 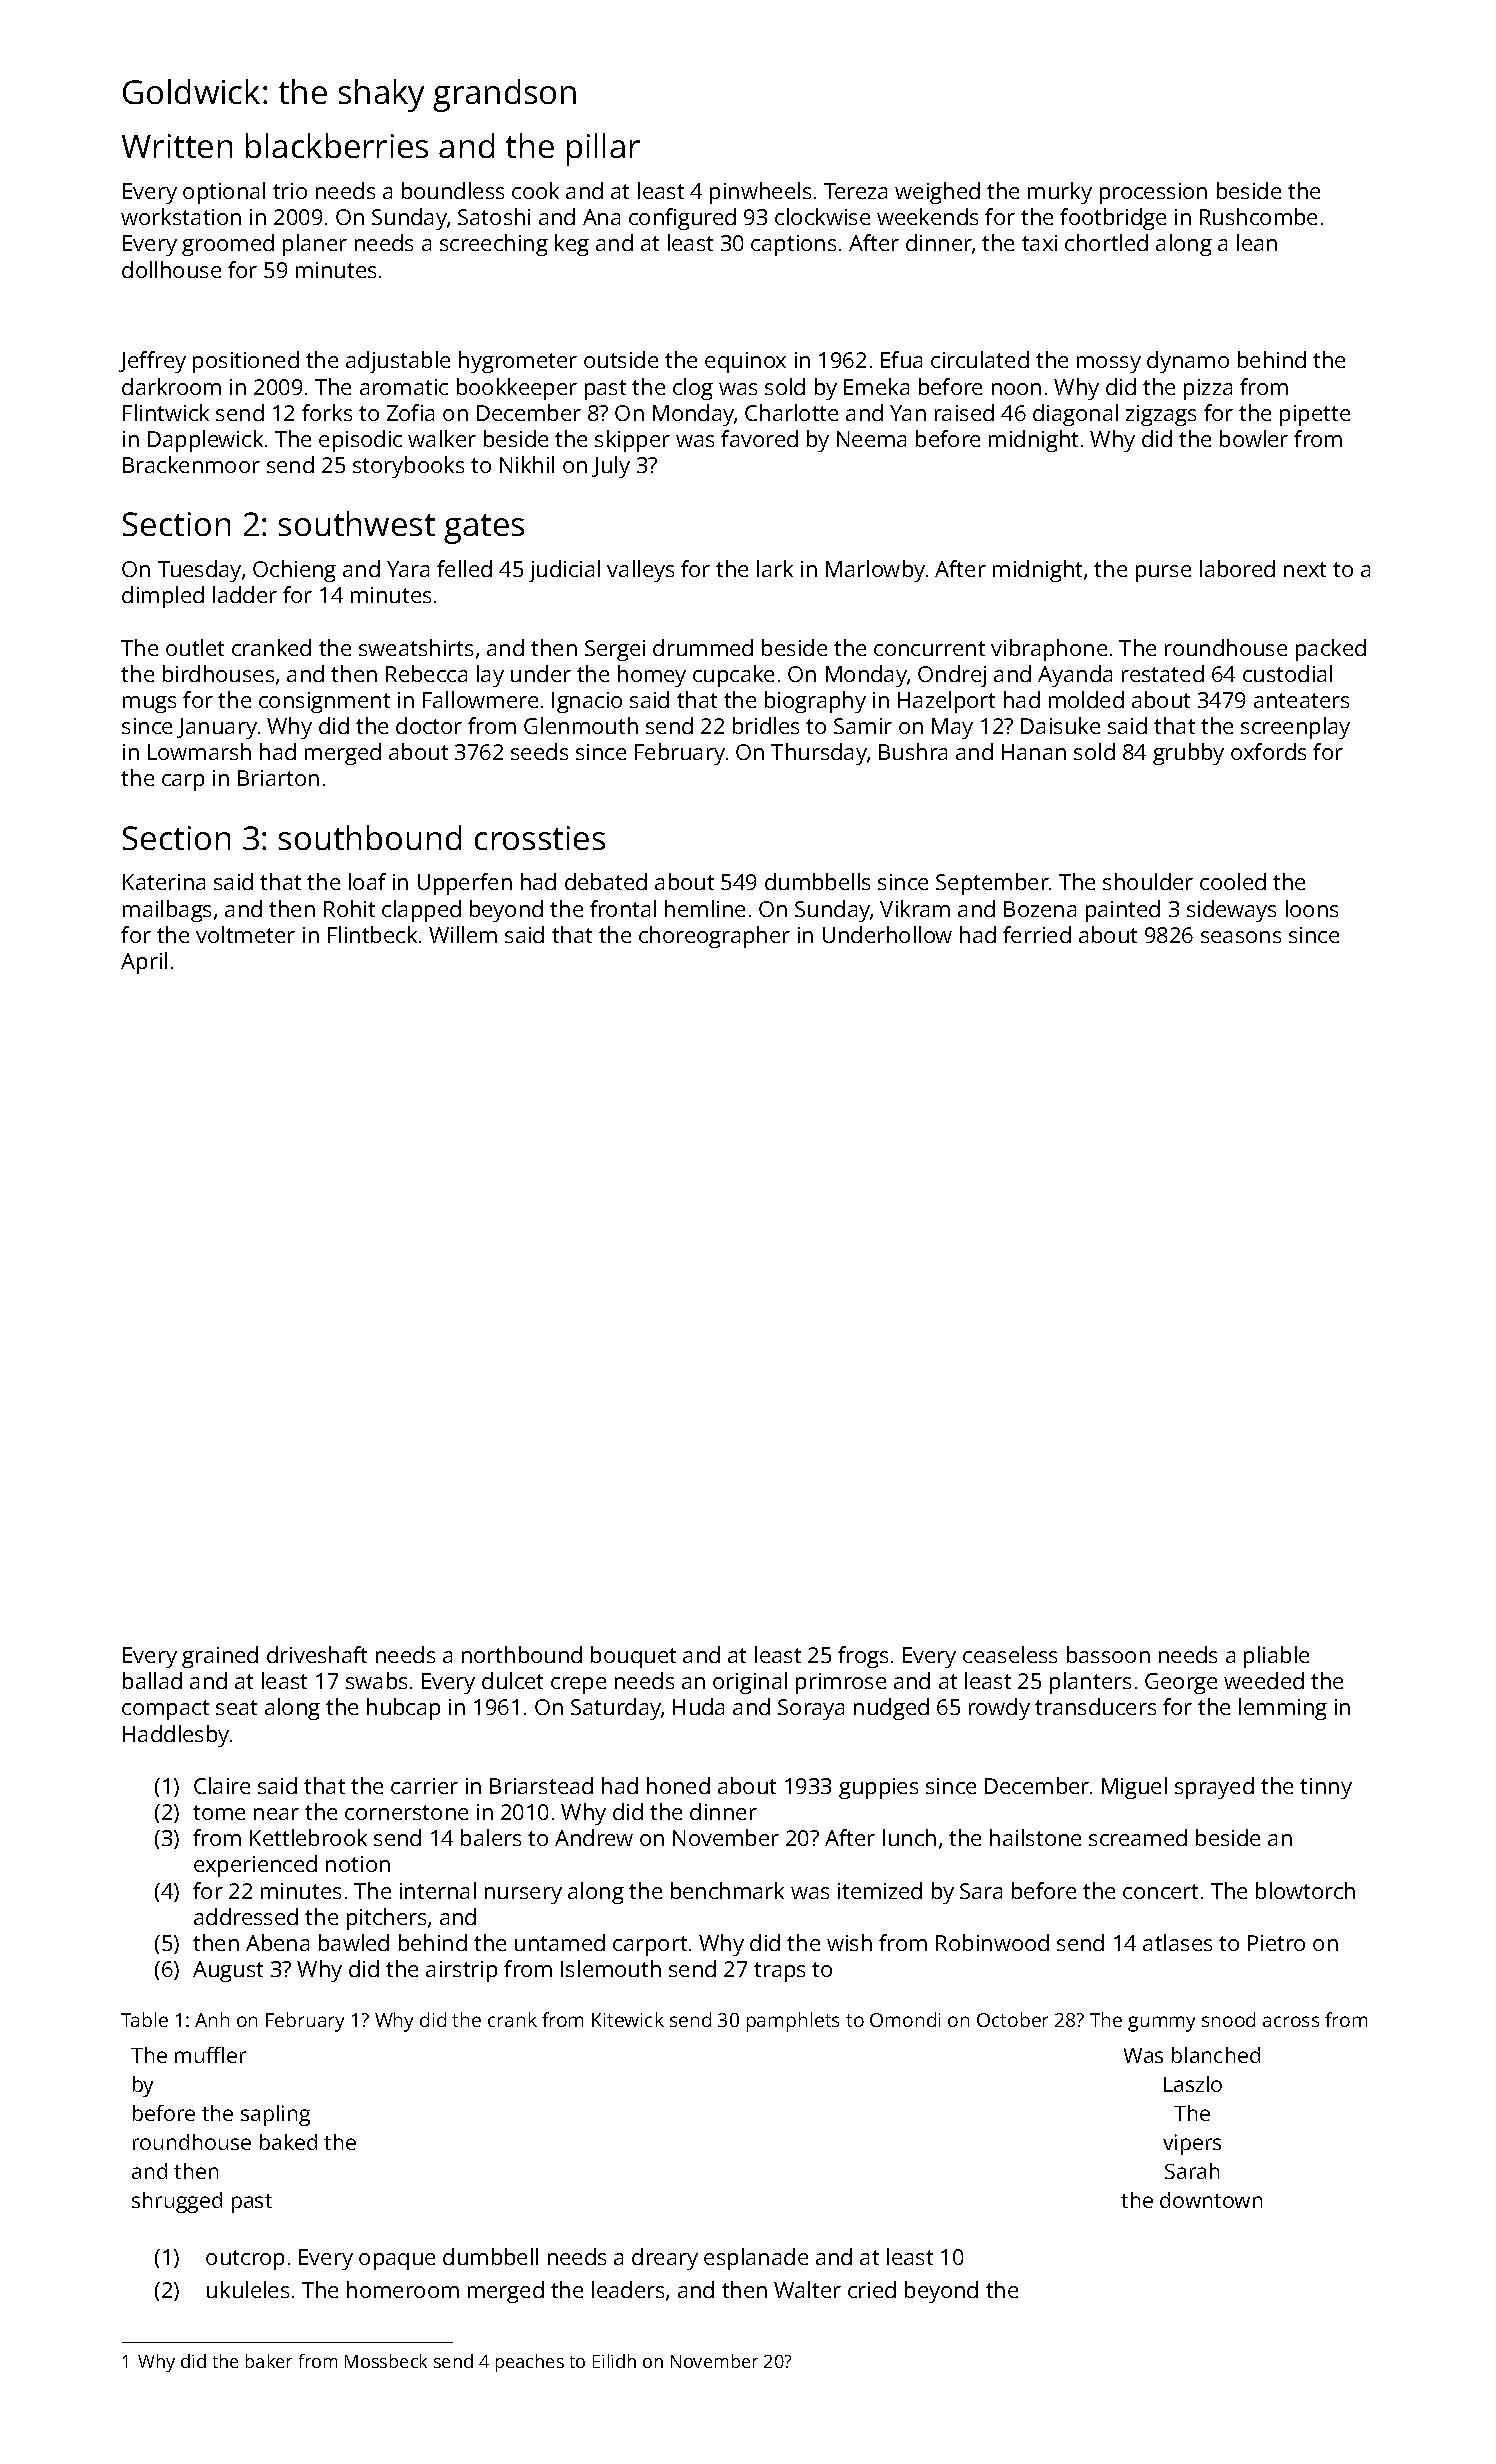 What do you see at coordinates (386, 2361) in the page?
I see `Mossbeck` at bounding box center [386, 2361].
